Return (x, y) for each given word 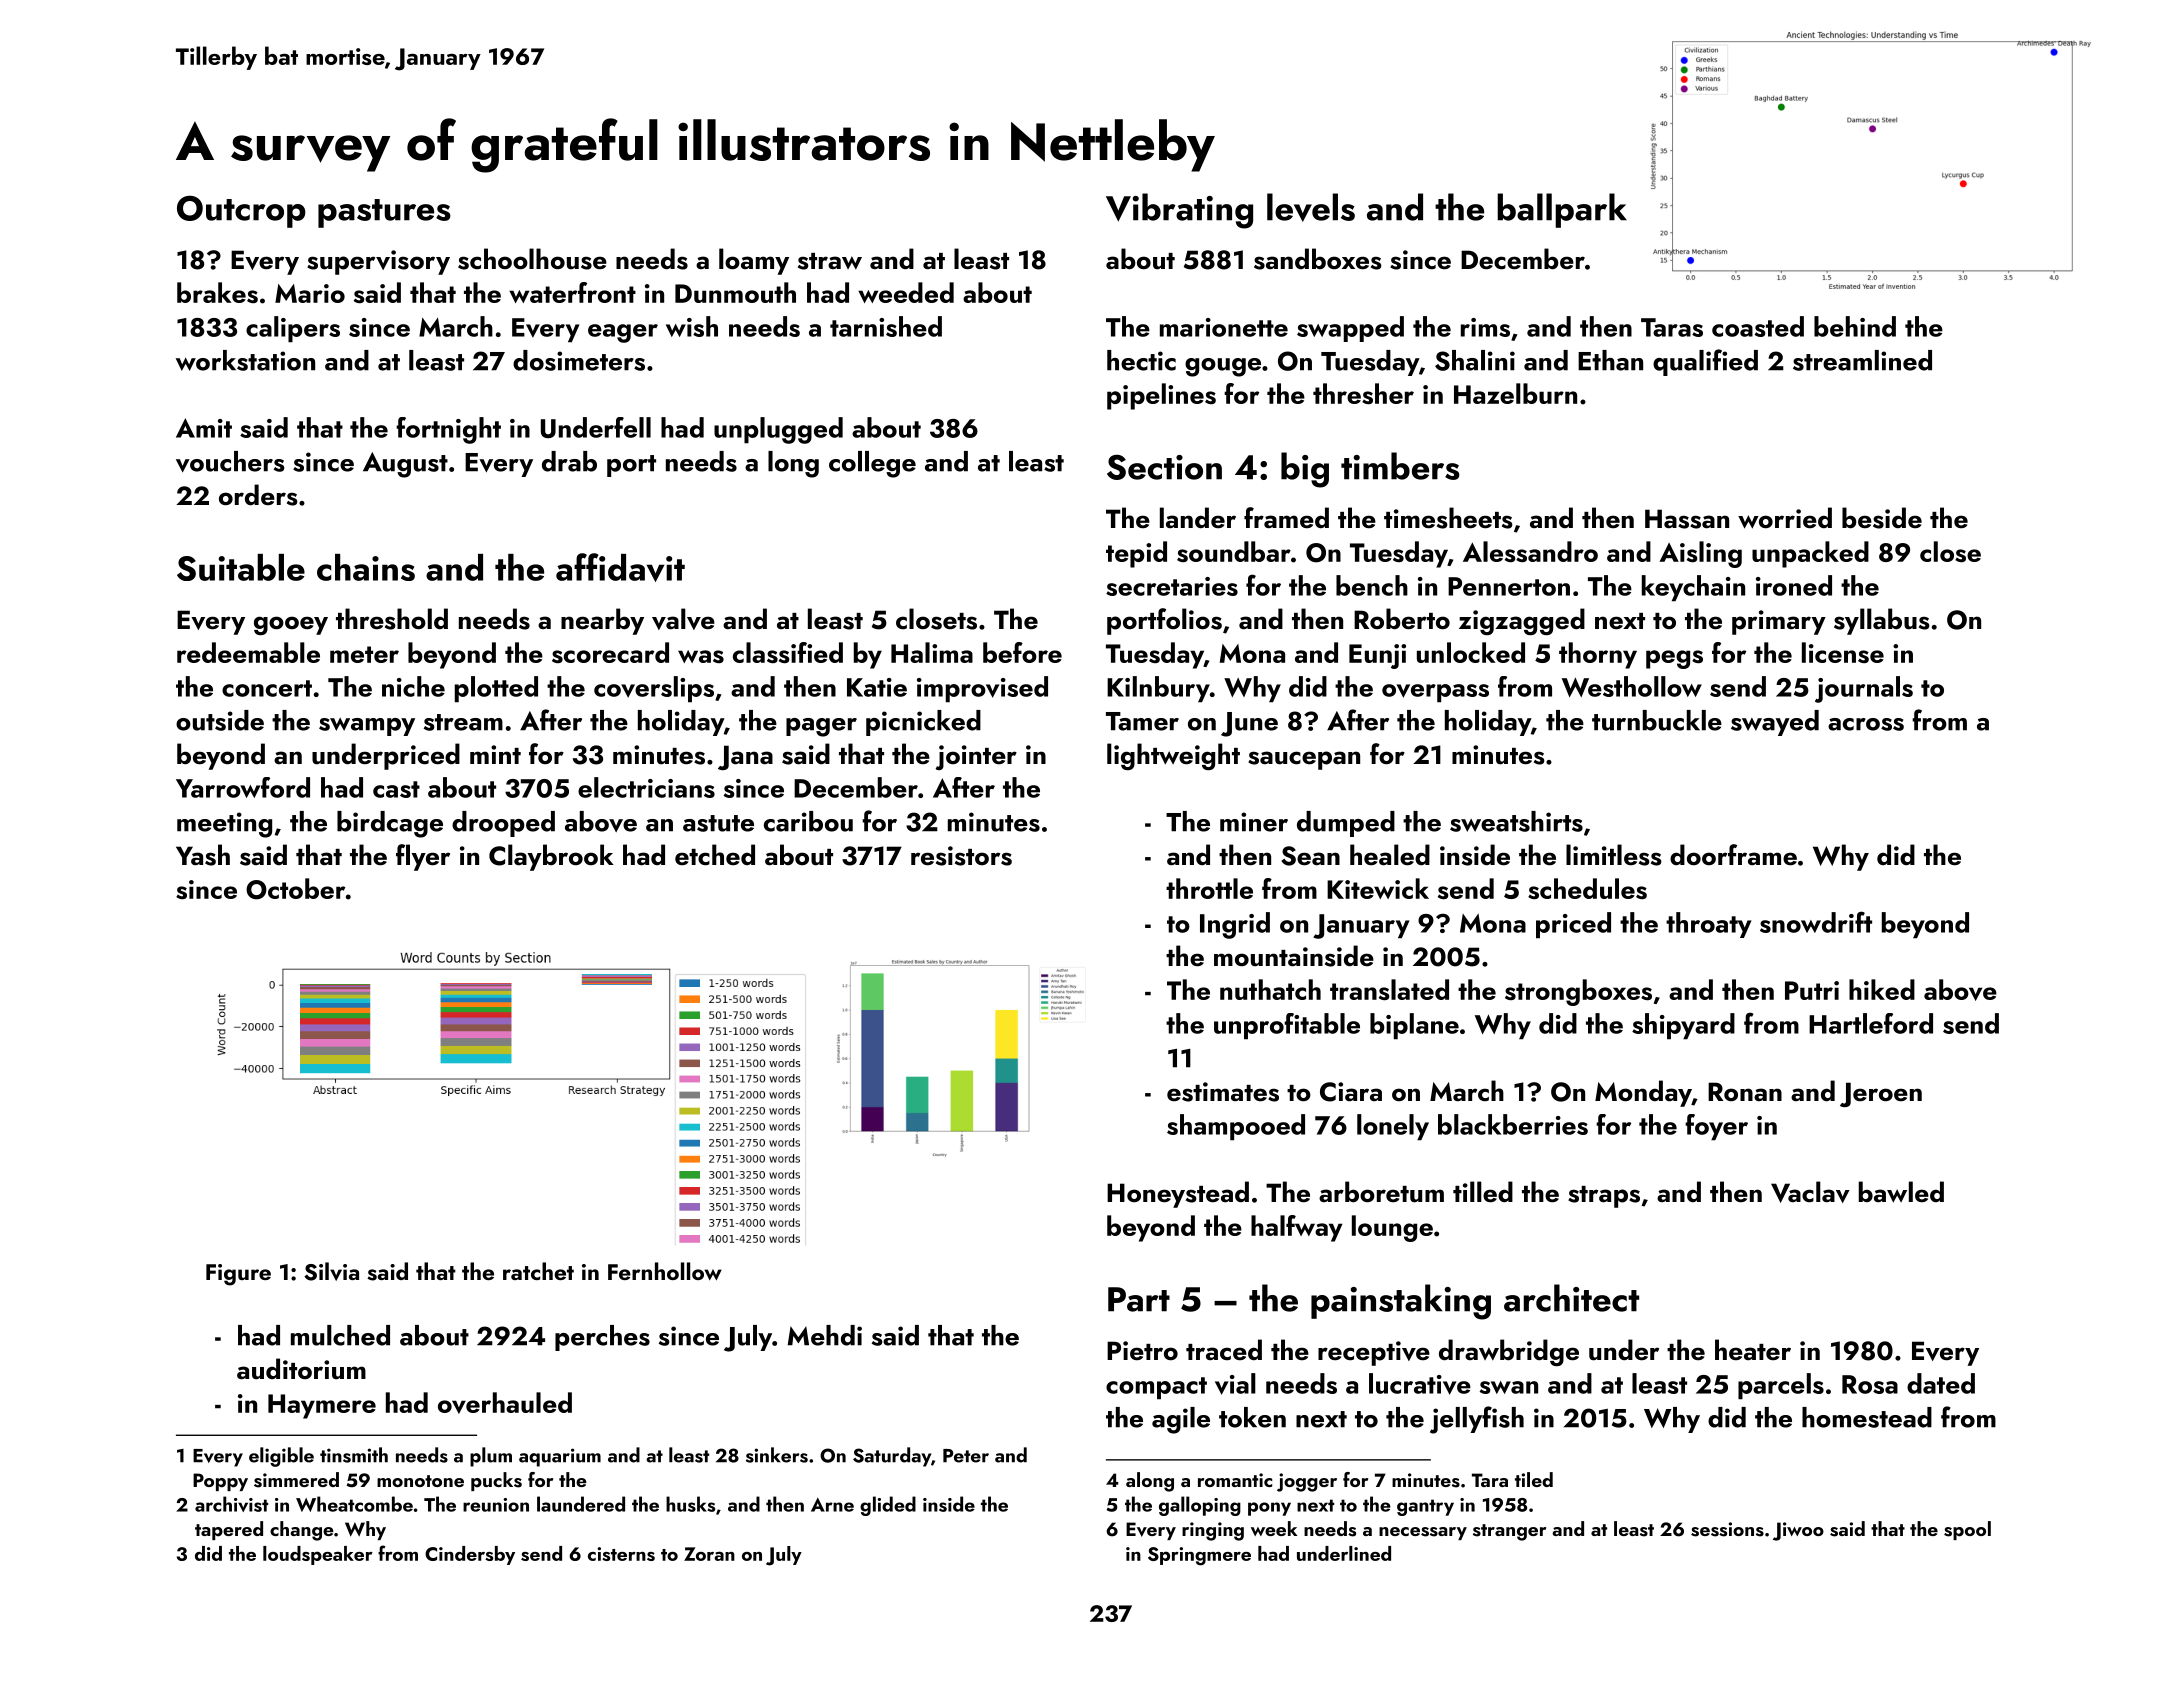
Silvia (331, 1271)
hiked (1882, 989)
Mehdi (825, 1335)
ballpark (1562, 210)
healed (1390, 855)
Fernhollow (665, 1271)
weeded (906, 292)
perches (602, 1338)
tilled (1483, 1192)
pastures (384, 213)
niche (413, 686)
